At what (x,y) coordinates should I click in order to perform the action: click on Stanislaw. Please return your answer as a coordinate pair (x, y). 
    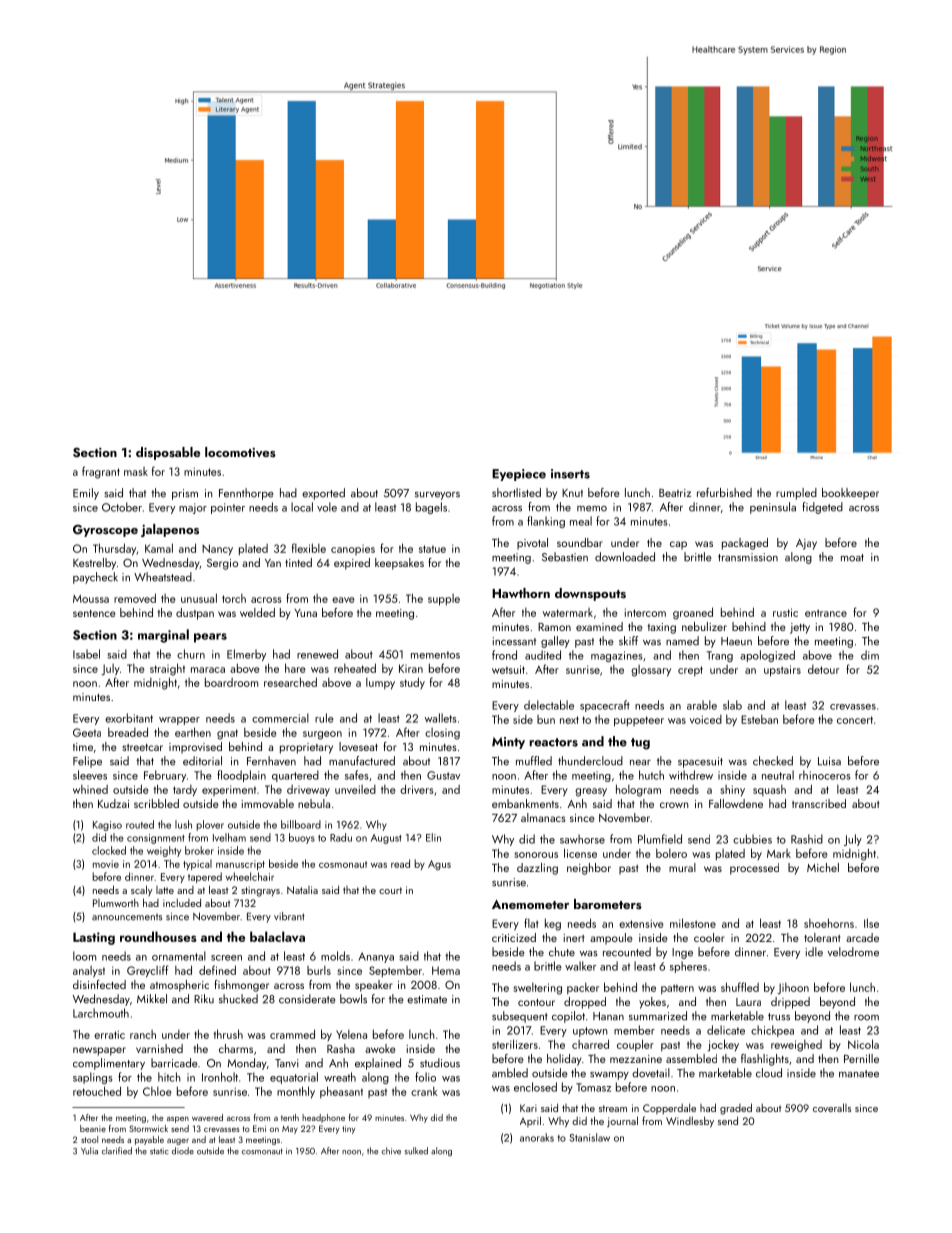
    Looking at the image, I should click on (589, 1137).
